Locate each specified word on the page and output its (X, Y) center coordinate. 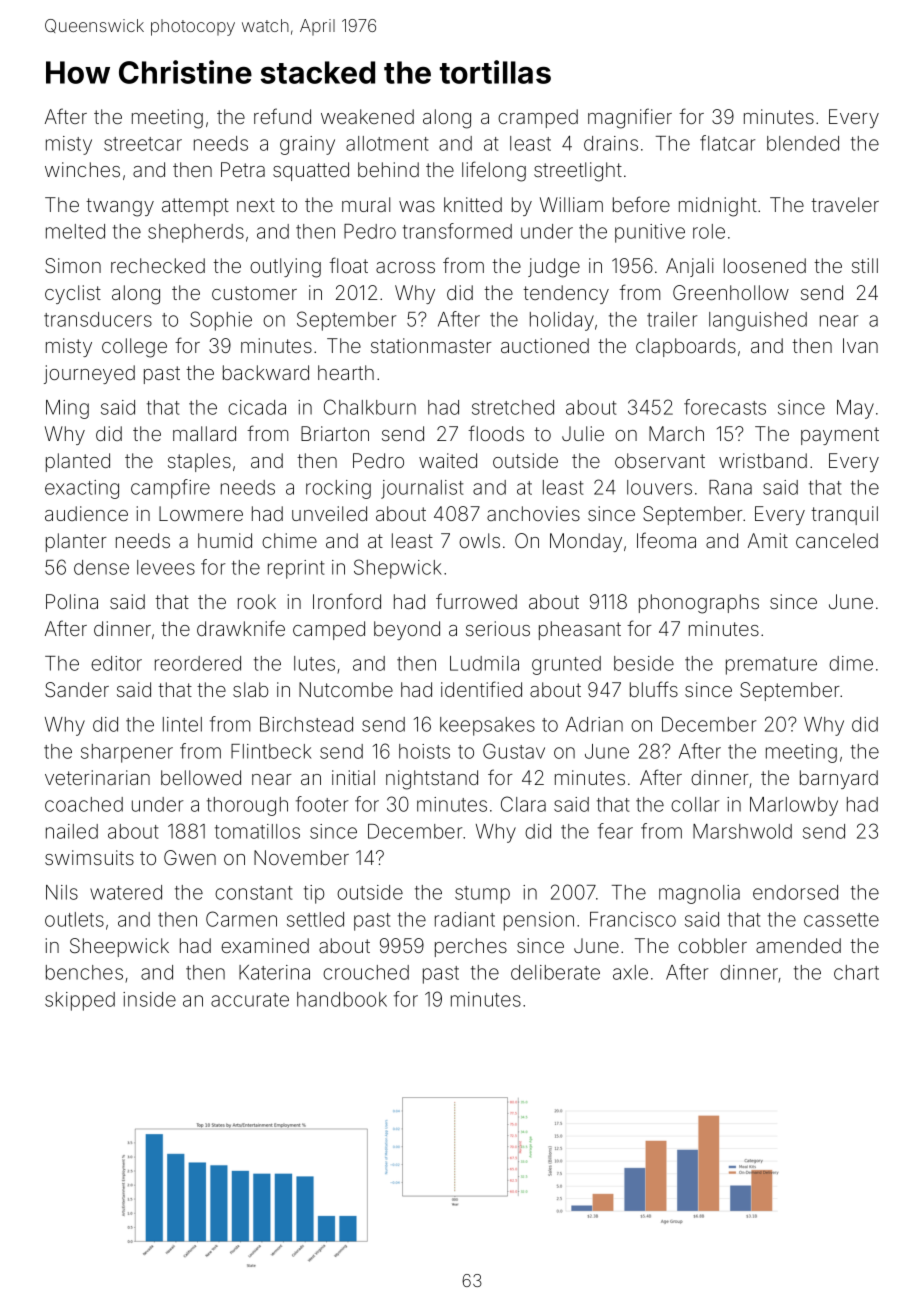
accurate (250, 1000)
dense (101, 567)
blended (803, 143)
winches (82, 169)
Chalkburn (370, 407)
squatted (311, 171)
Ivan (860, 345)
